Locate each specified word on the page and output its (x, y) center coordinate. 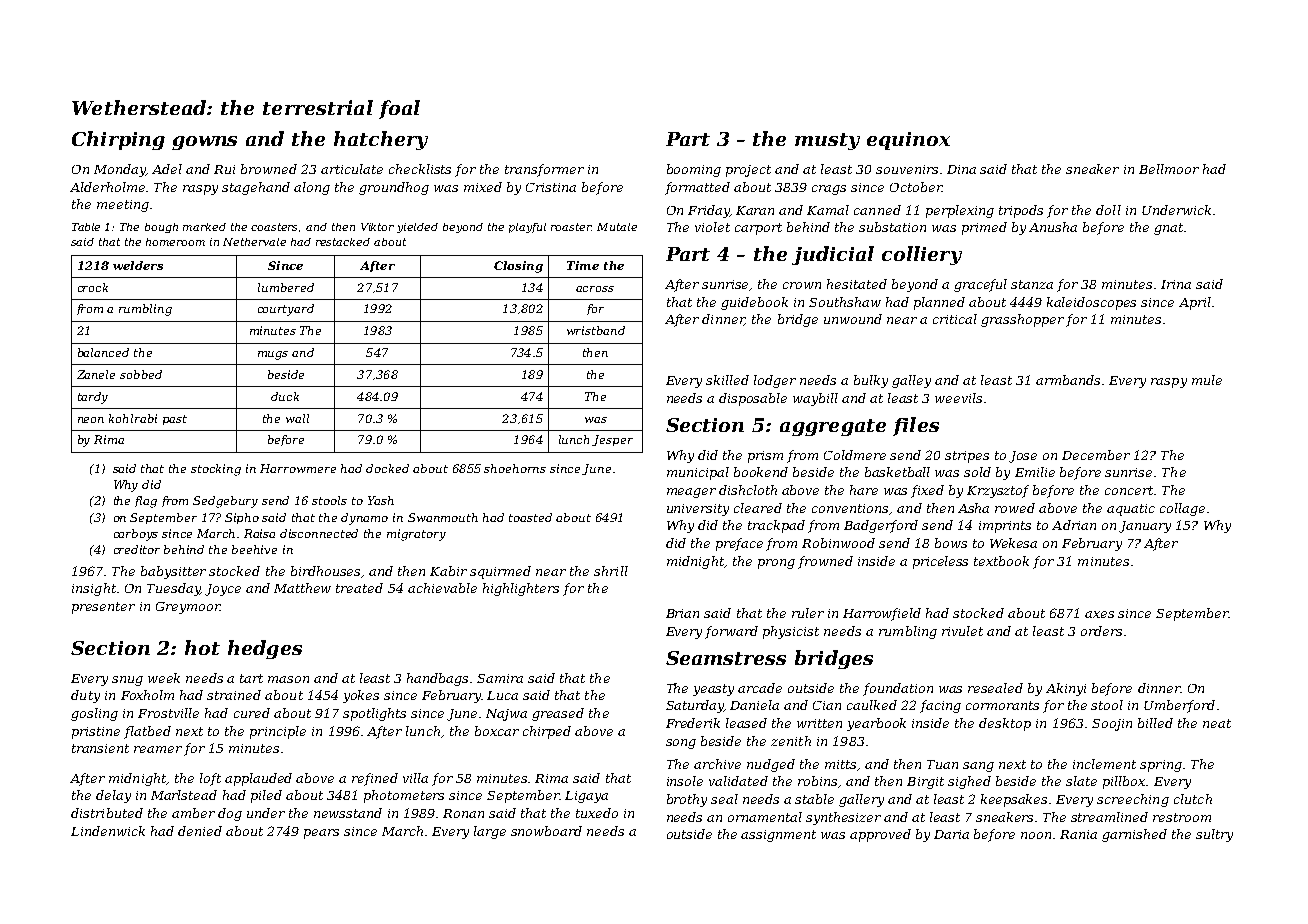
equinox (908, 141)
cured (252, 713)
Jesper (612, 440)
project (748, 171)
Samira (500, 678)
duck (285, 396)
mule (1207, 380)
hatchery (381, 140)
